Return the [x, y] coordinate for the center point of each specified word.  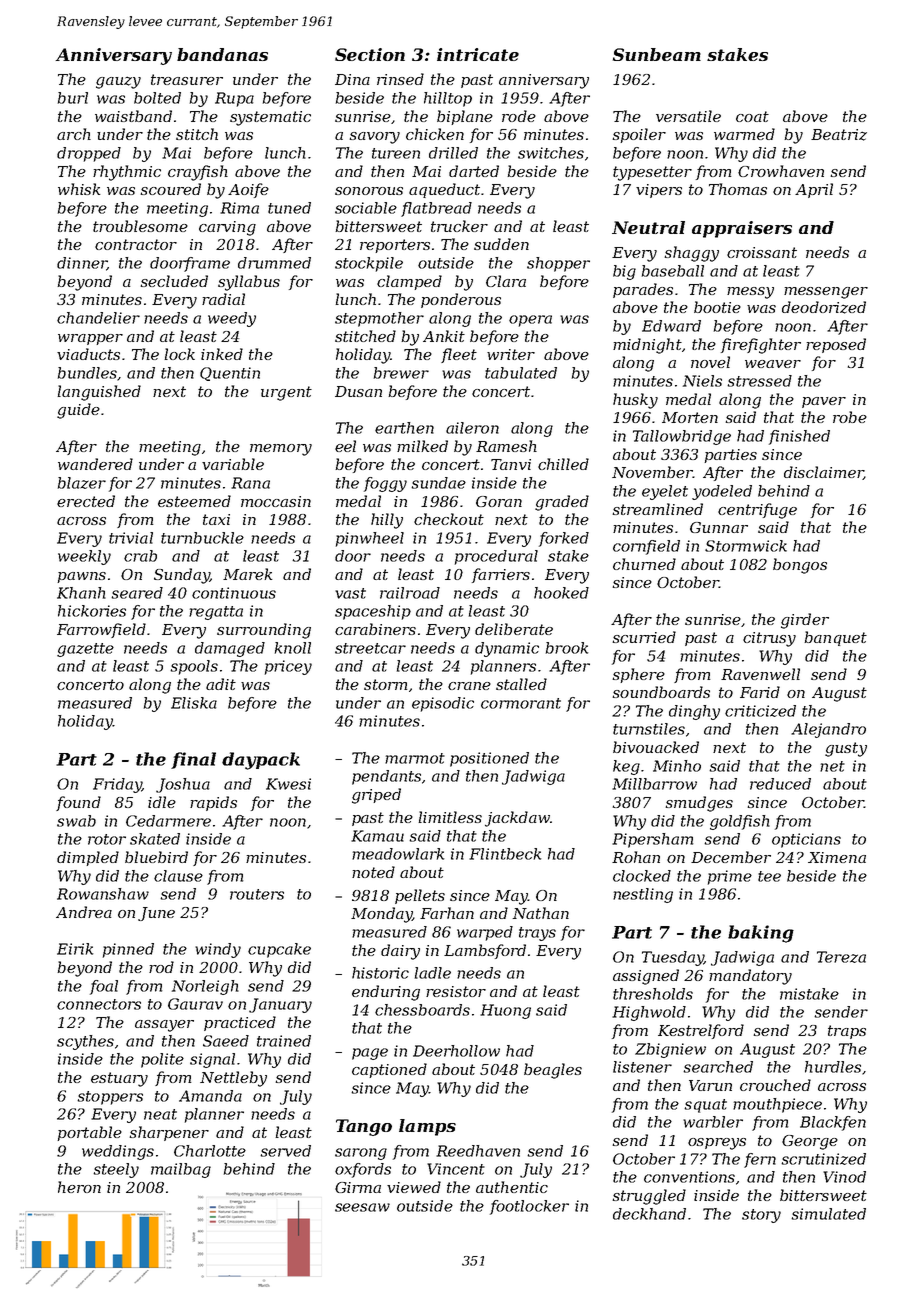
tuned [289, 208]
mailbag [181, 1170]
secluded [174, 281]
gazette [85, 650]
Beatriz [839, 135]
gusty [846, 749]
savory [375, 138]
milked [422, 446]
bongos [800, 566]
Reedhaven [478, 1151]
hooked [561, 593]
